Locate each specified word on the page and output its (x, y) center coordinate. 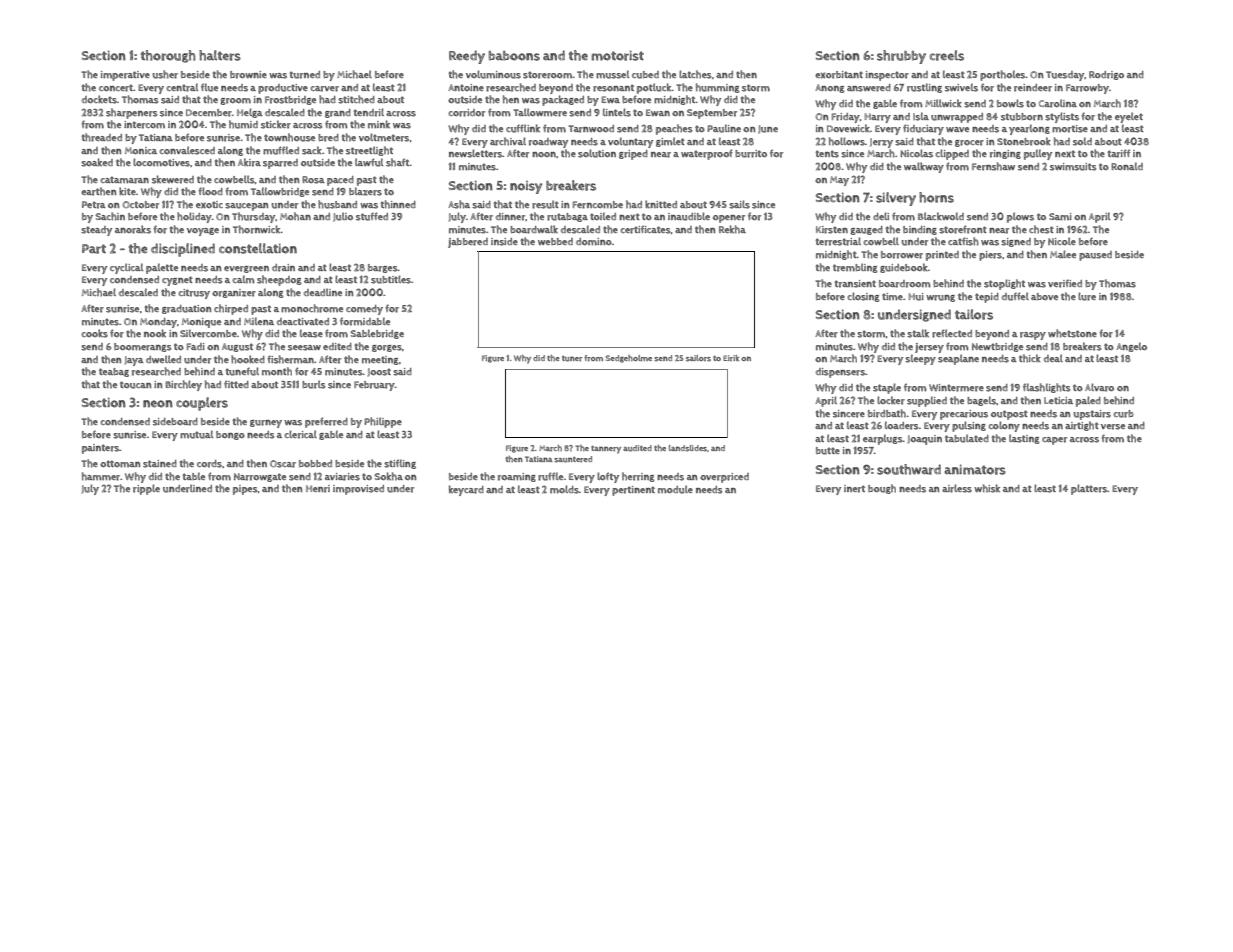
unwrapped (957, 118)
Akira (249, 162)
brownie (248, 75)
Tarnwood (591, 129)
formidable (365, 321)
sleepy (920, 359)
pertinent (633, 491)
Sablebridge (377, 334)
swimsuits (1073, 167)
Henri (318, 489)
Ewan (658, 112)
